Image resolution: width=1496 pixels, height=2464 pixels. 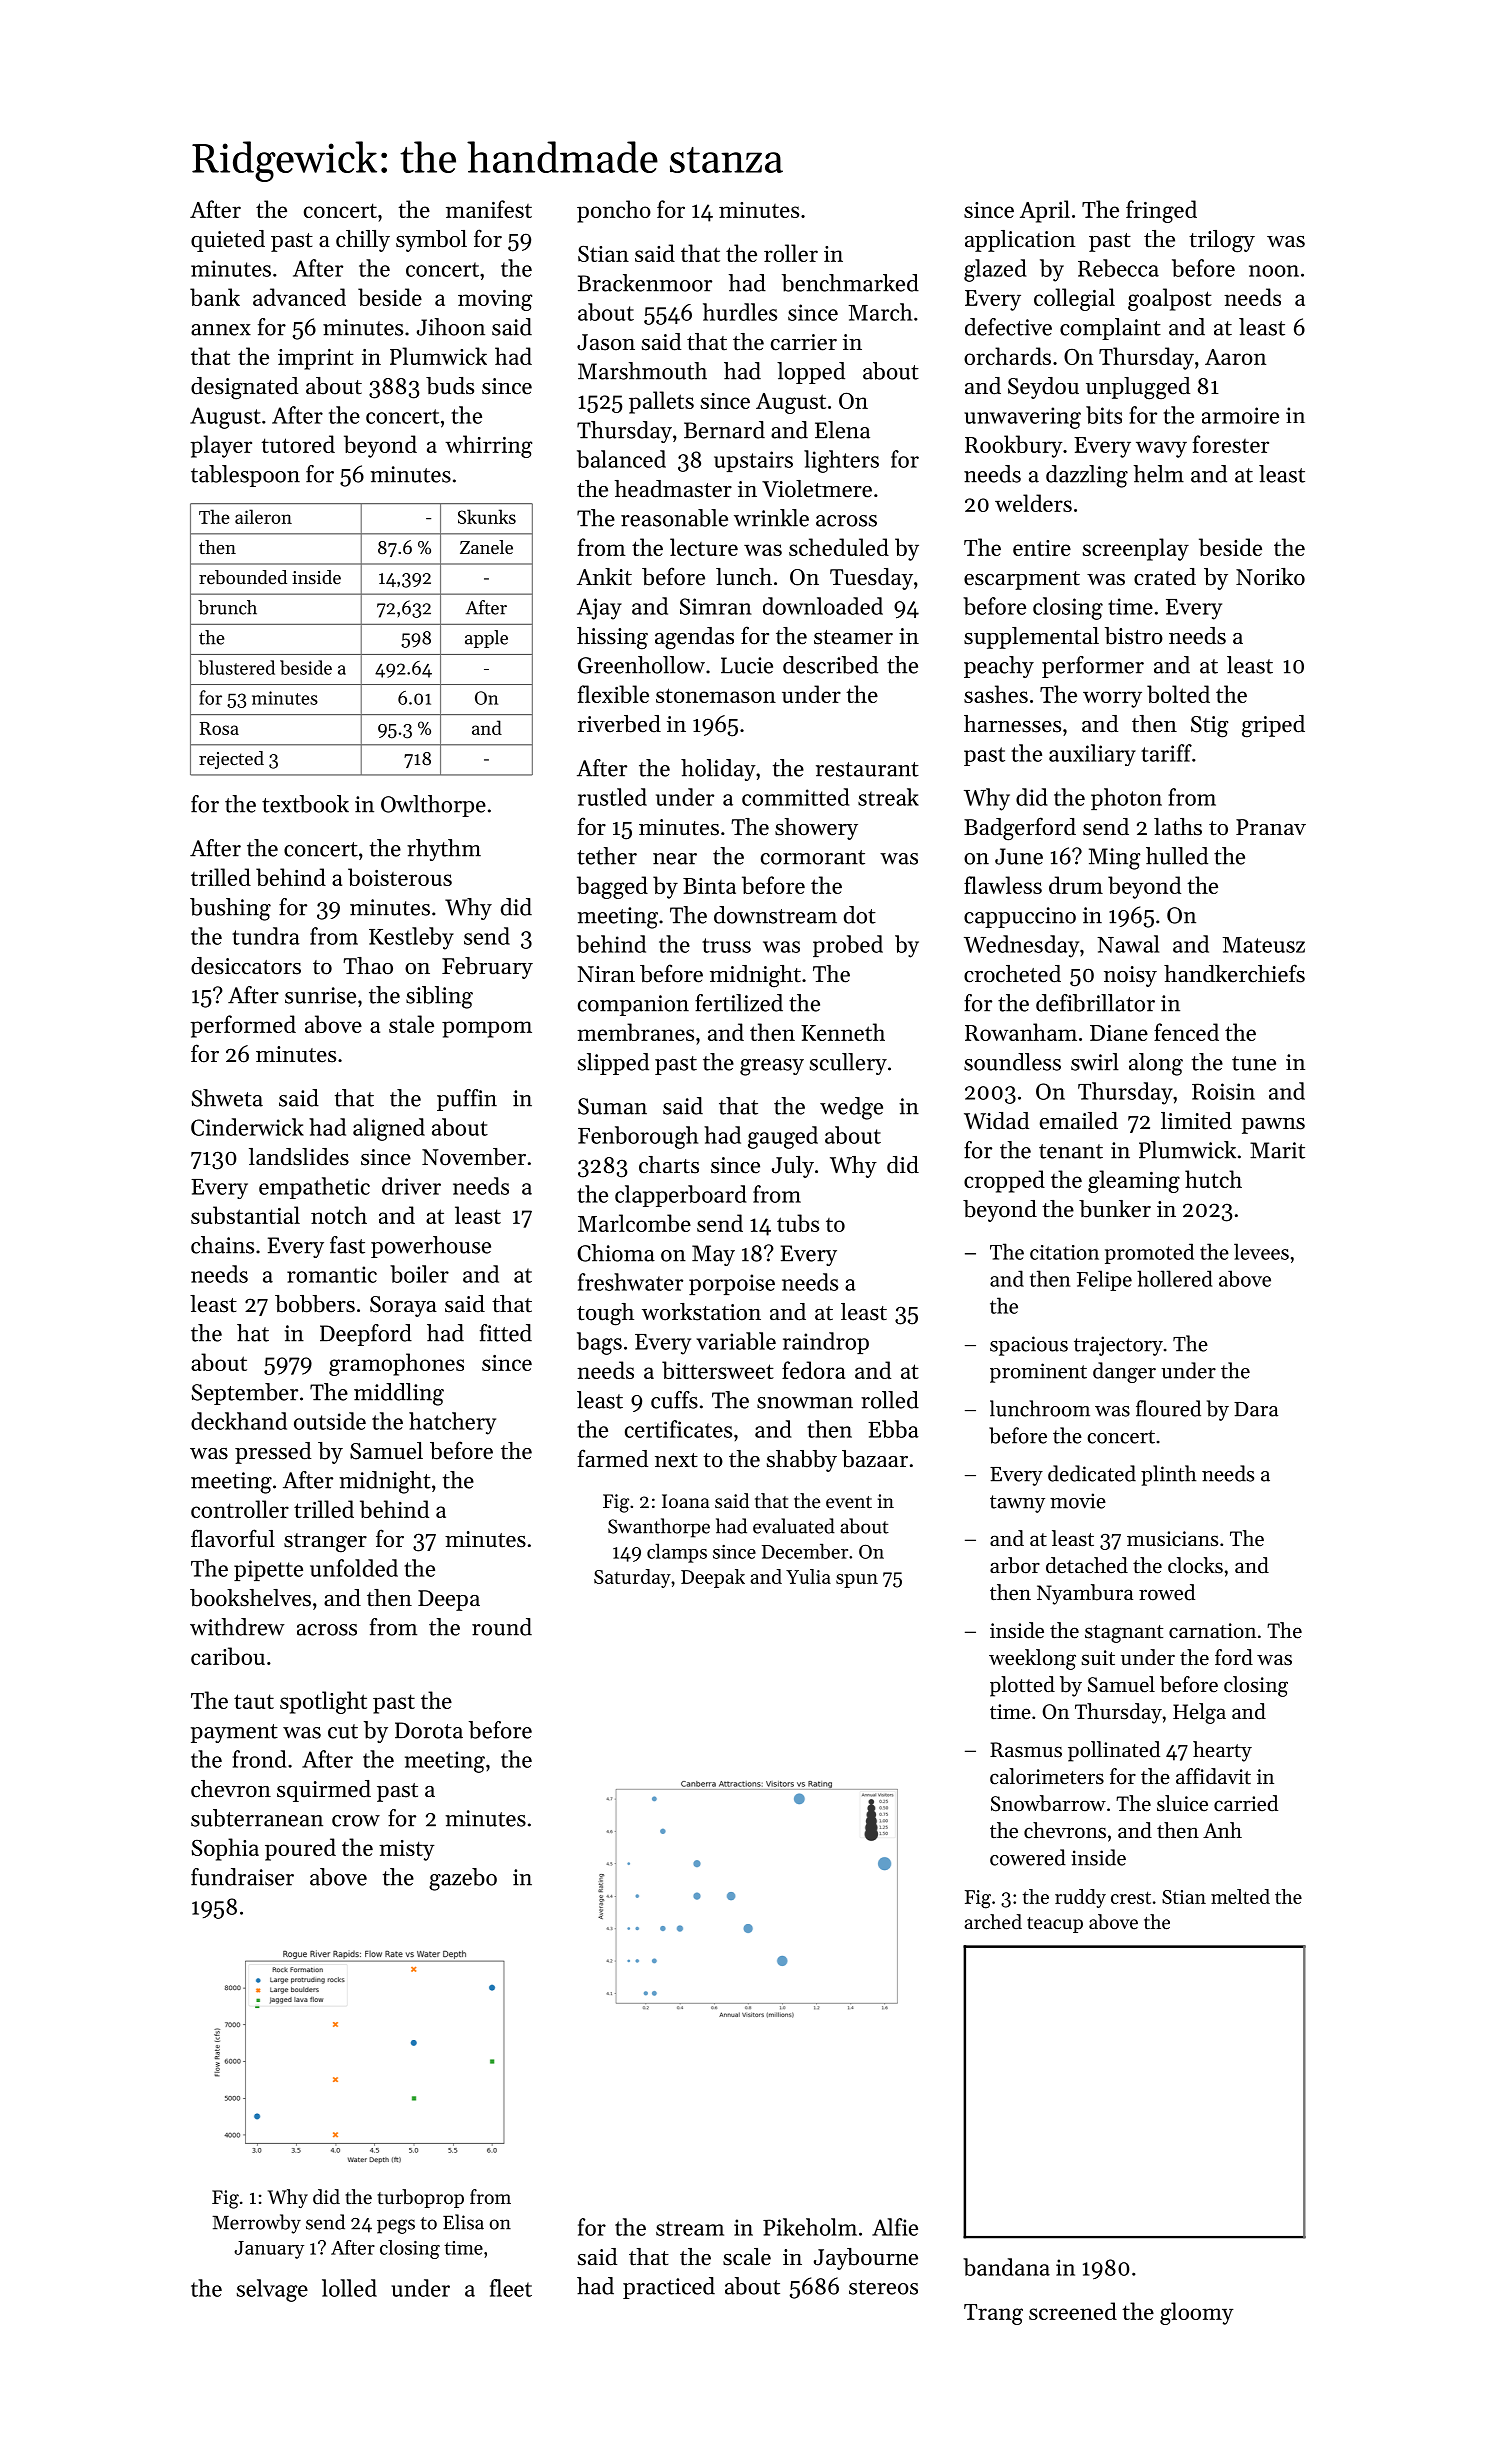 What do you see at coordinates (246, 966) in the screenshot?
I see `desiccators` at bounding box center [246, 966].
